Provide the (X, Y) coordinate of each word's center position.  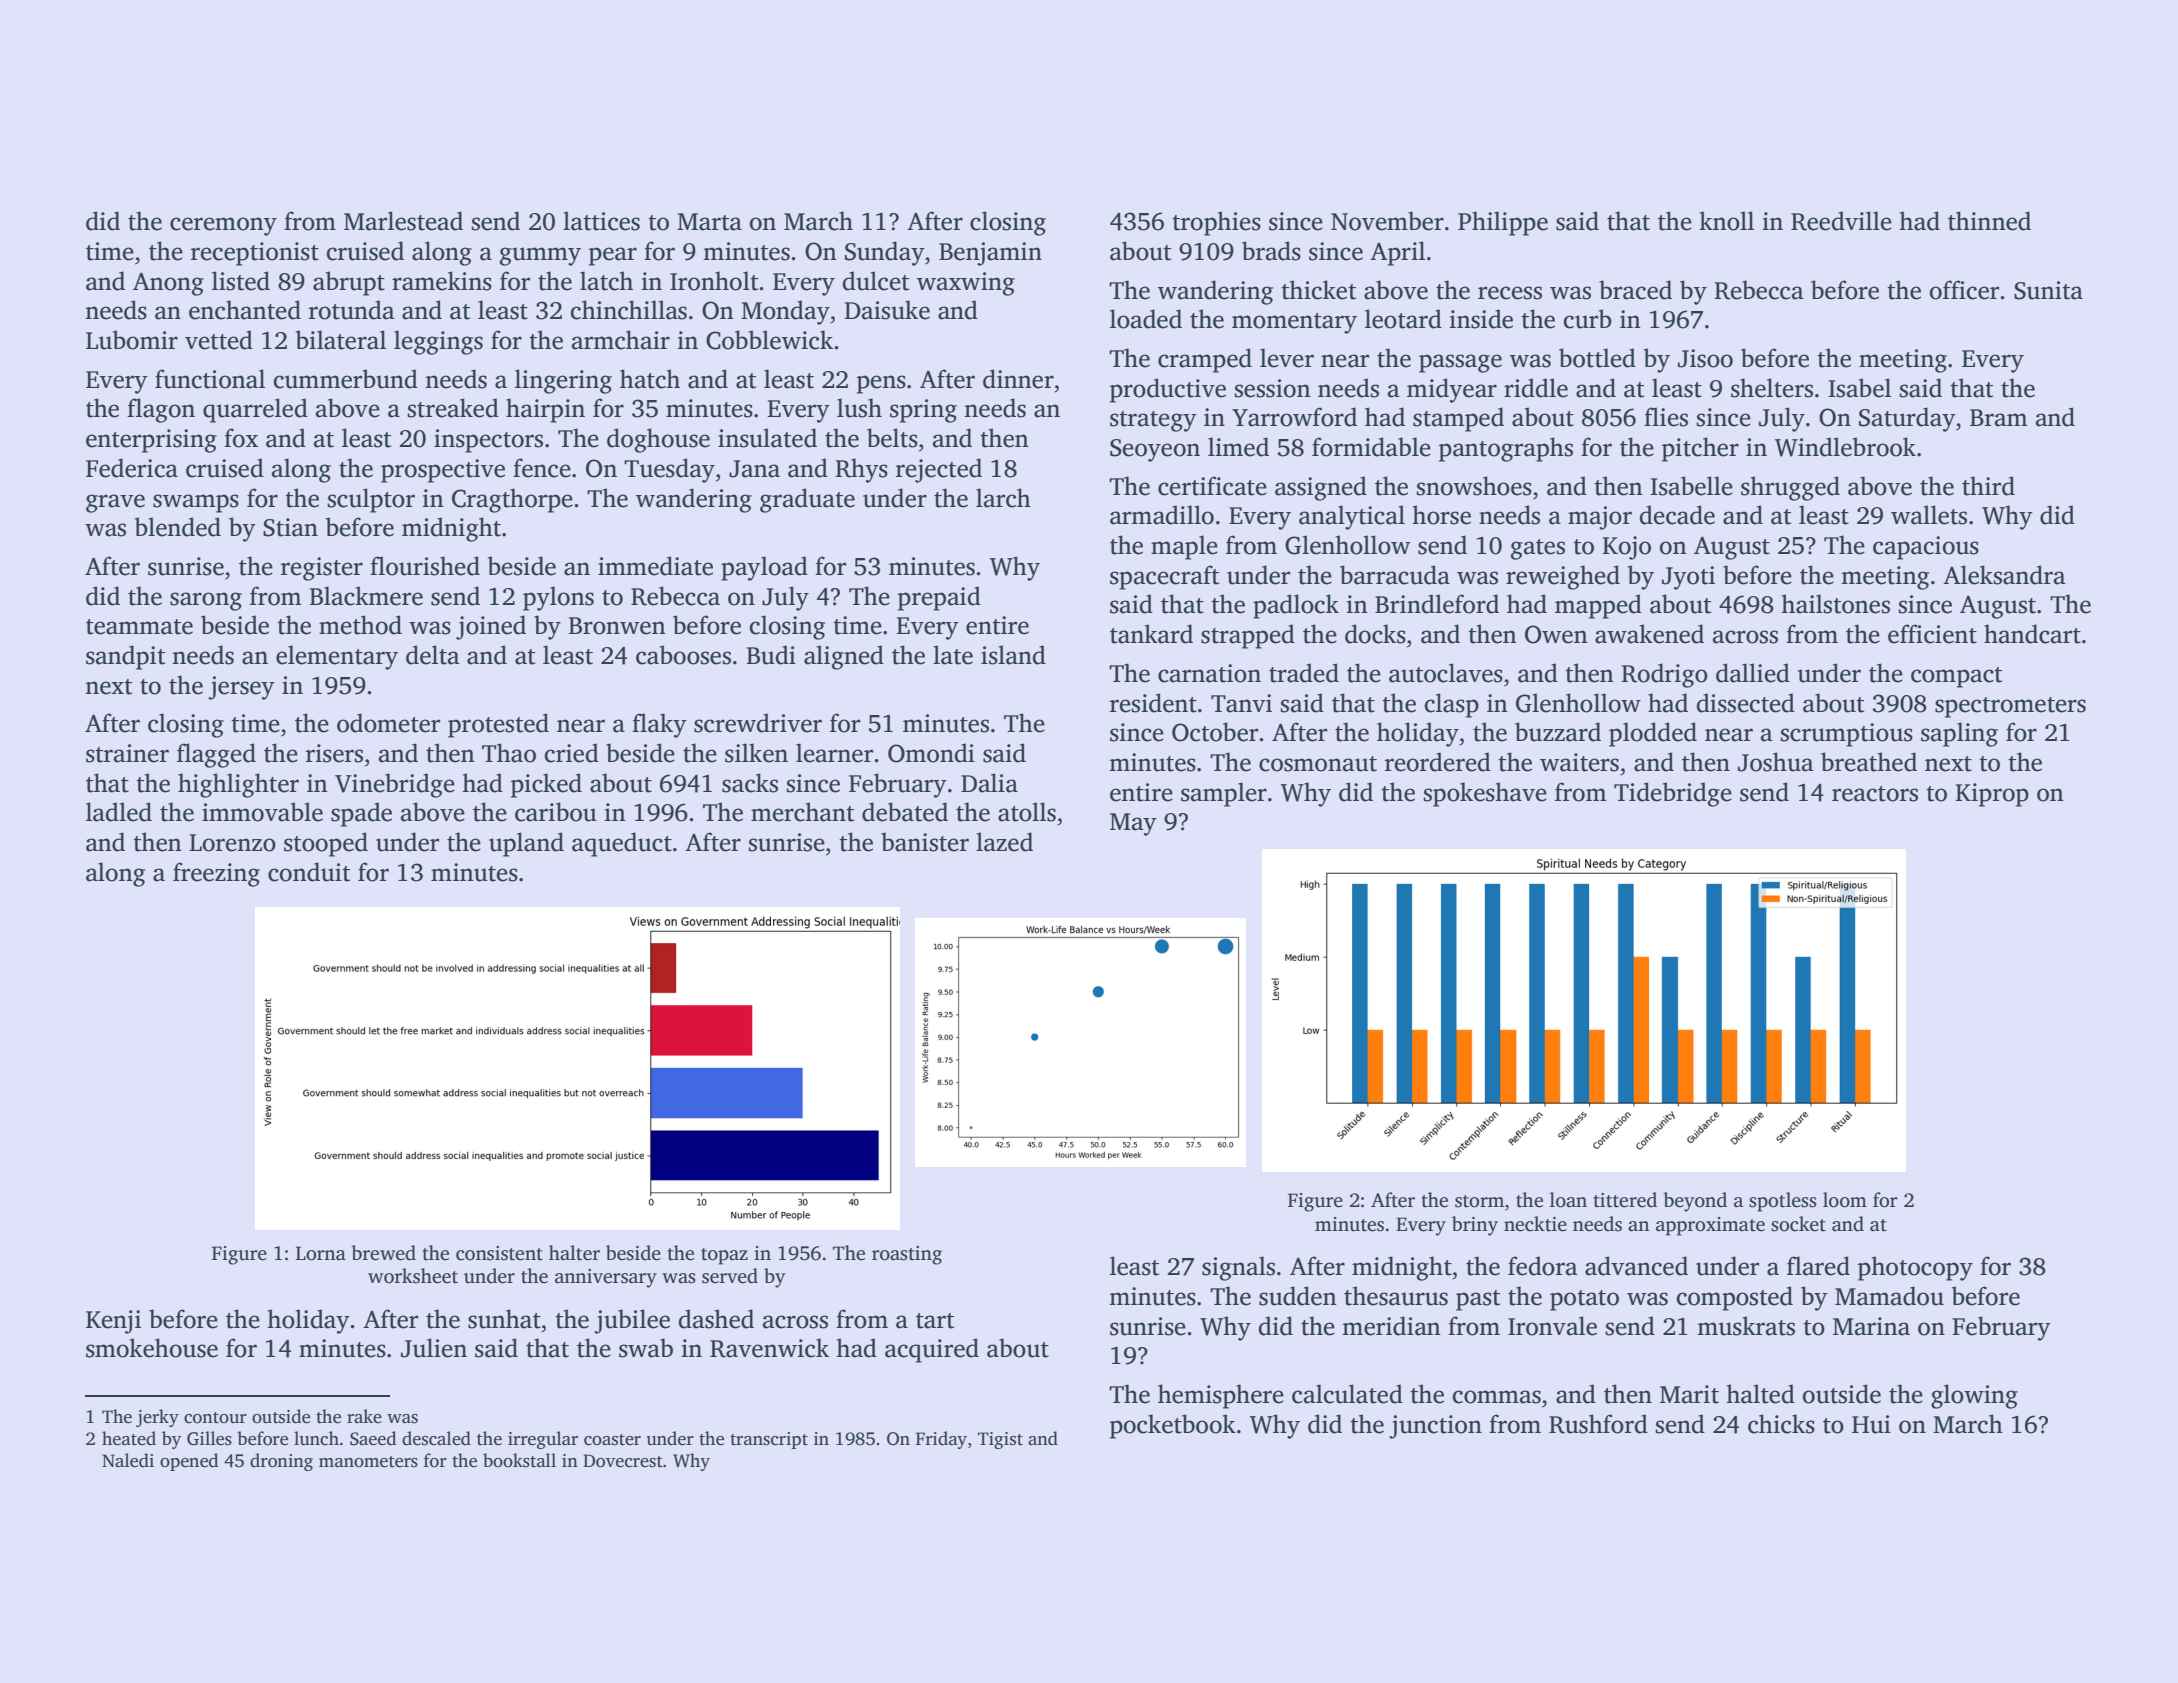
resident (1153, 703)
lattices (601, 221)
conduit (309, 872)
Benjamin (990, 254)
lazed (1004, 842)
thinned (1989, 221)
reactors (1875, 794)
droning (281, 1462)
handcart (2032, 634)
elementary (337, 657)
